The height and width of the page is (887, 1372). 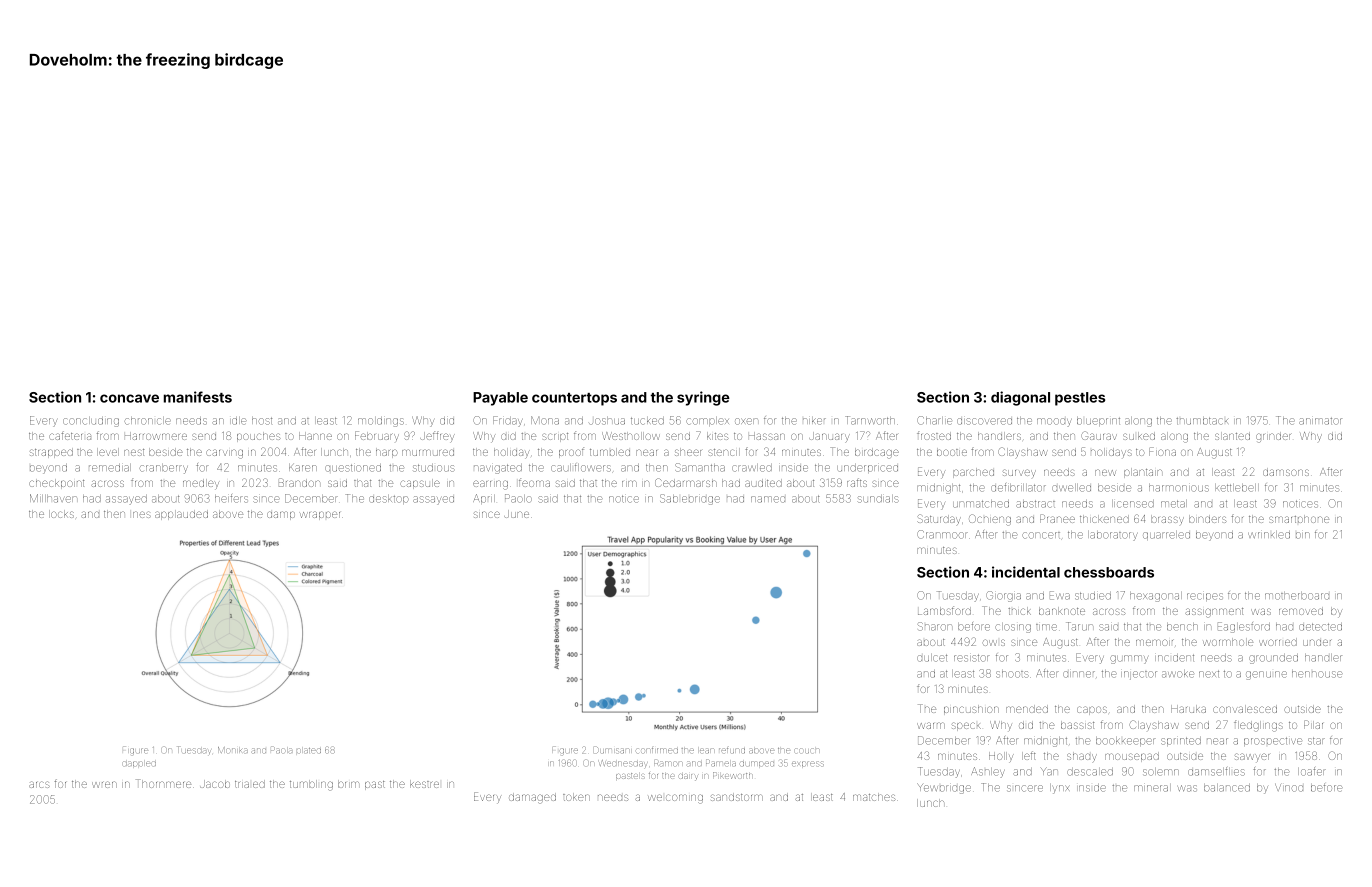 What do you see at coordinates (1301, 611) in the page?
I see `removed` at bounding box center [1301, 611].
